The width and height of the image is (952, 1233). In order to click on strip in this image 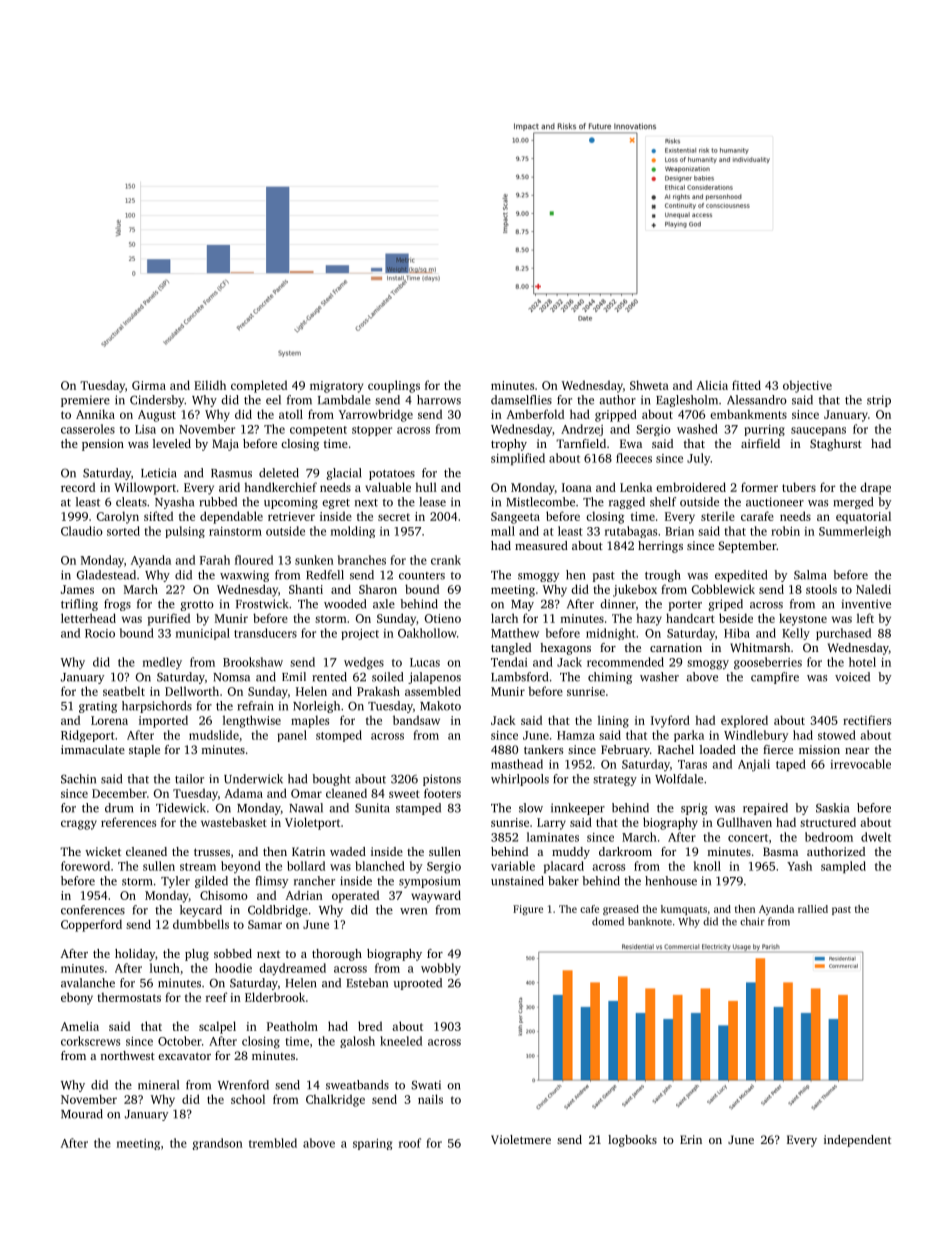, I will do `click(879, 401)`.
